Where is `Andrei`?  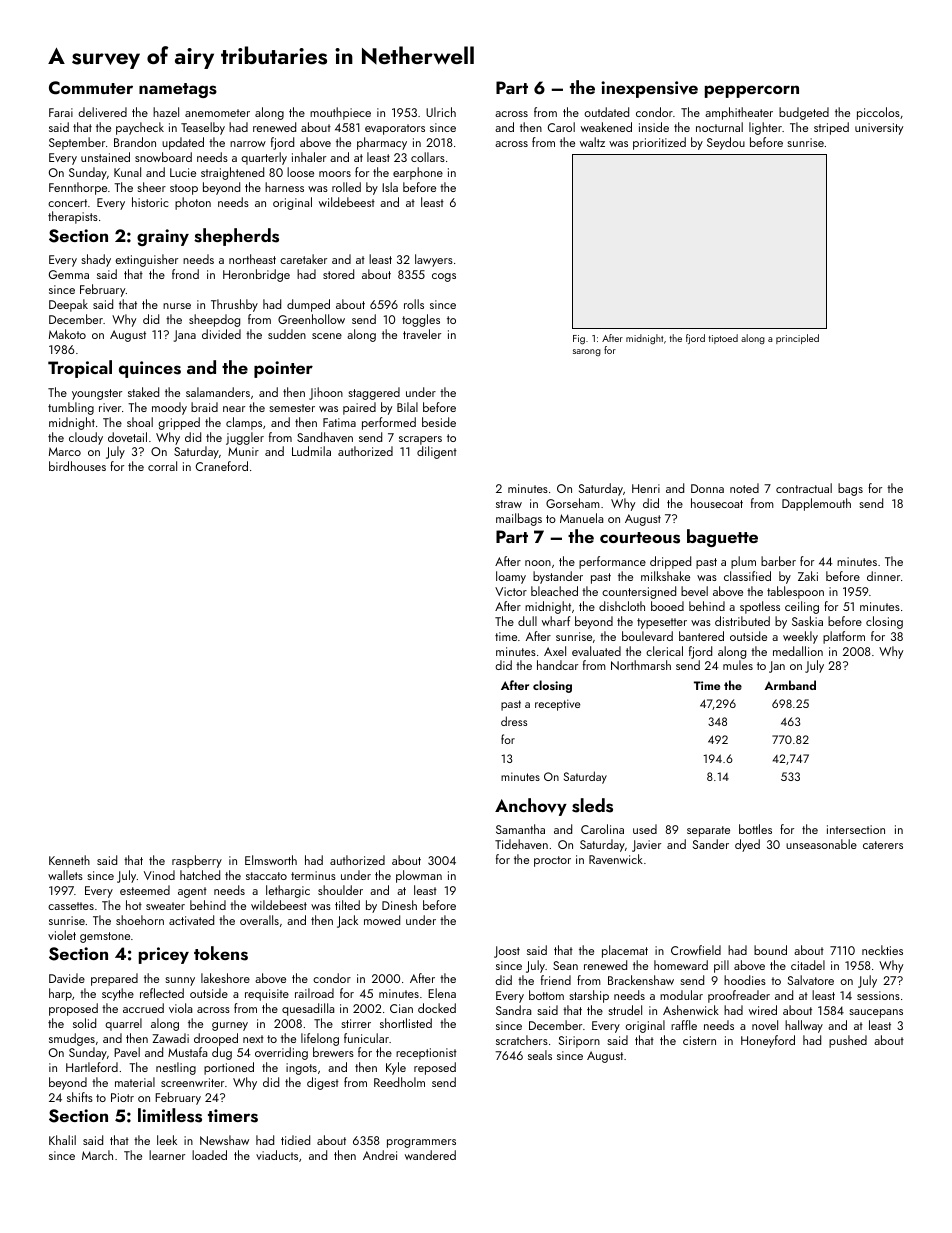
Andrei is located at coordinates (380, 1155).
